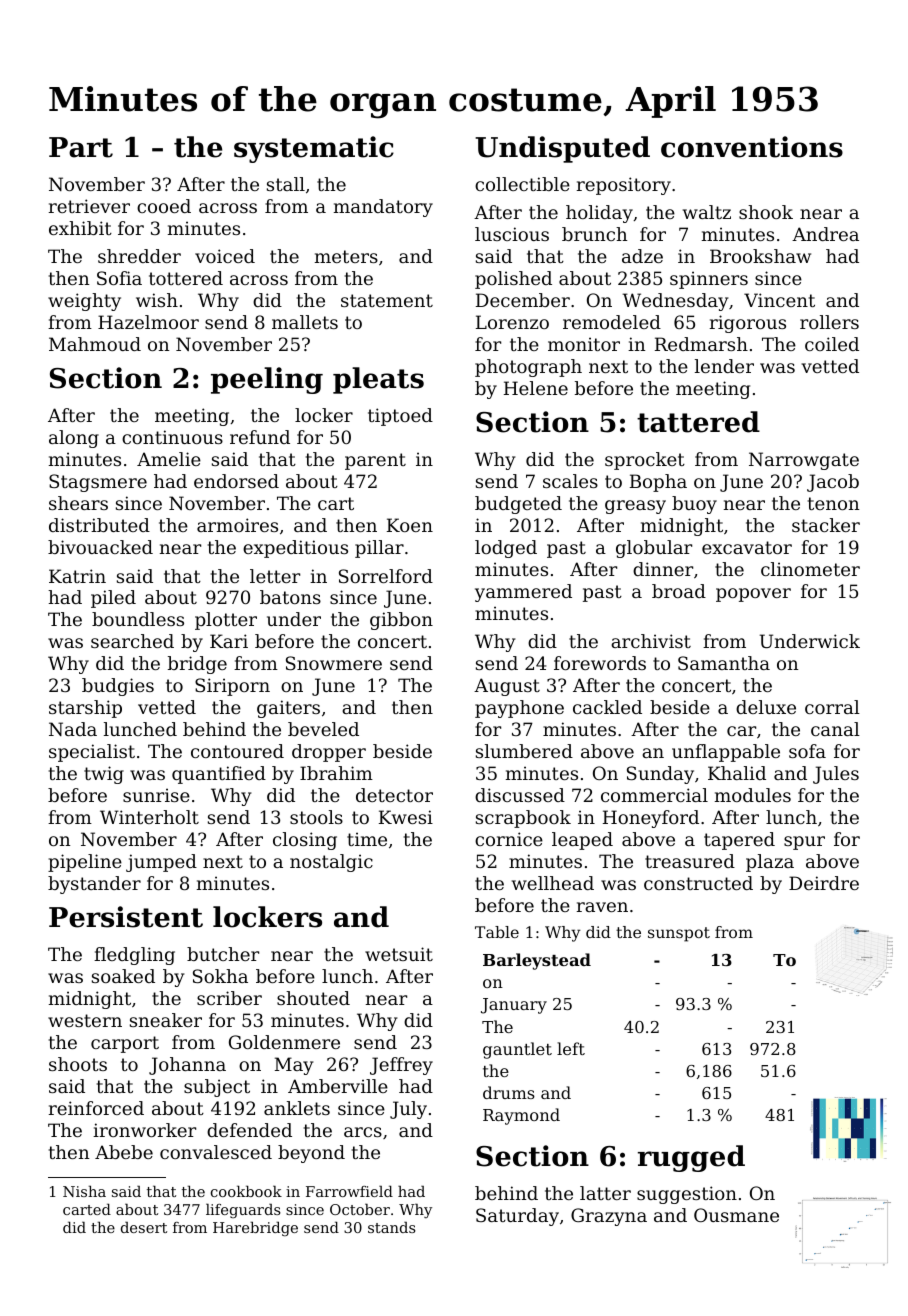 This screenshot has height=1316, width=908. I want to click on sunspot, so click(679, 934).
